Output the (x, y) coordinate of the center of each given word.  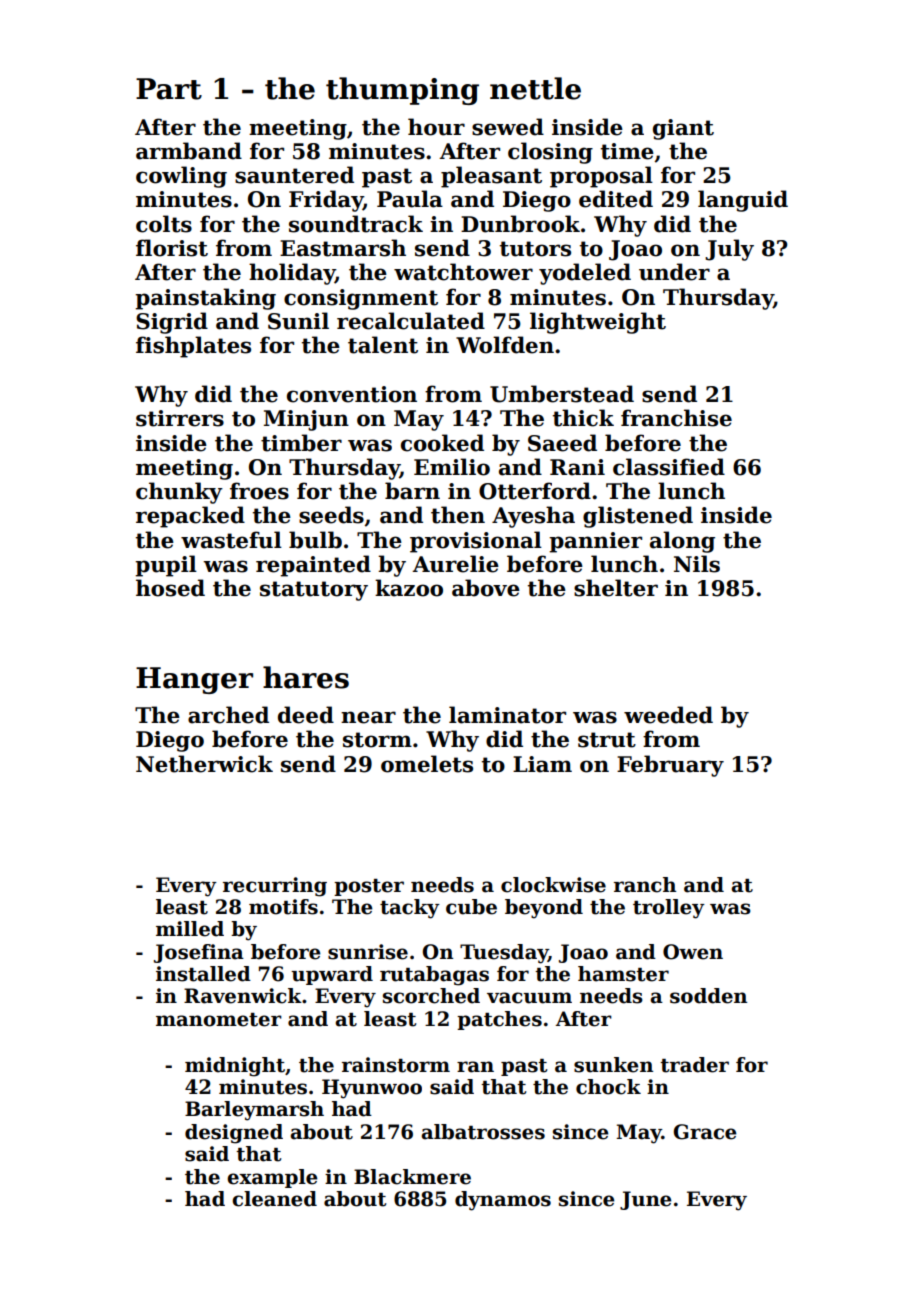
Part (169, 89)
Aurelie (455, 564)
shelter (616, 588)
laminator (507, 715)
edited (616, 199)
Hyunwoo (372, 1089)
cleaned (274, 1199)
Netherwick (204, 764)
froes (259, 491)
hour (436, 127)
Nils (697, 564)
